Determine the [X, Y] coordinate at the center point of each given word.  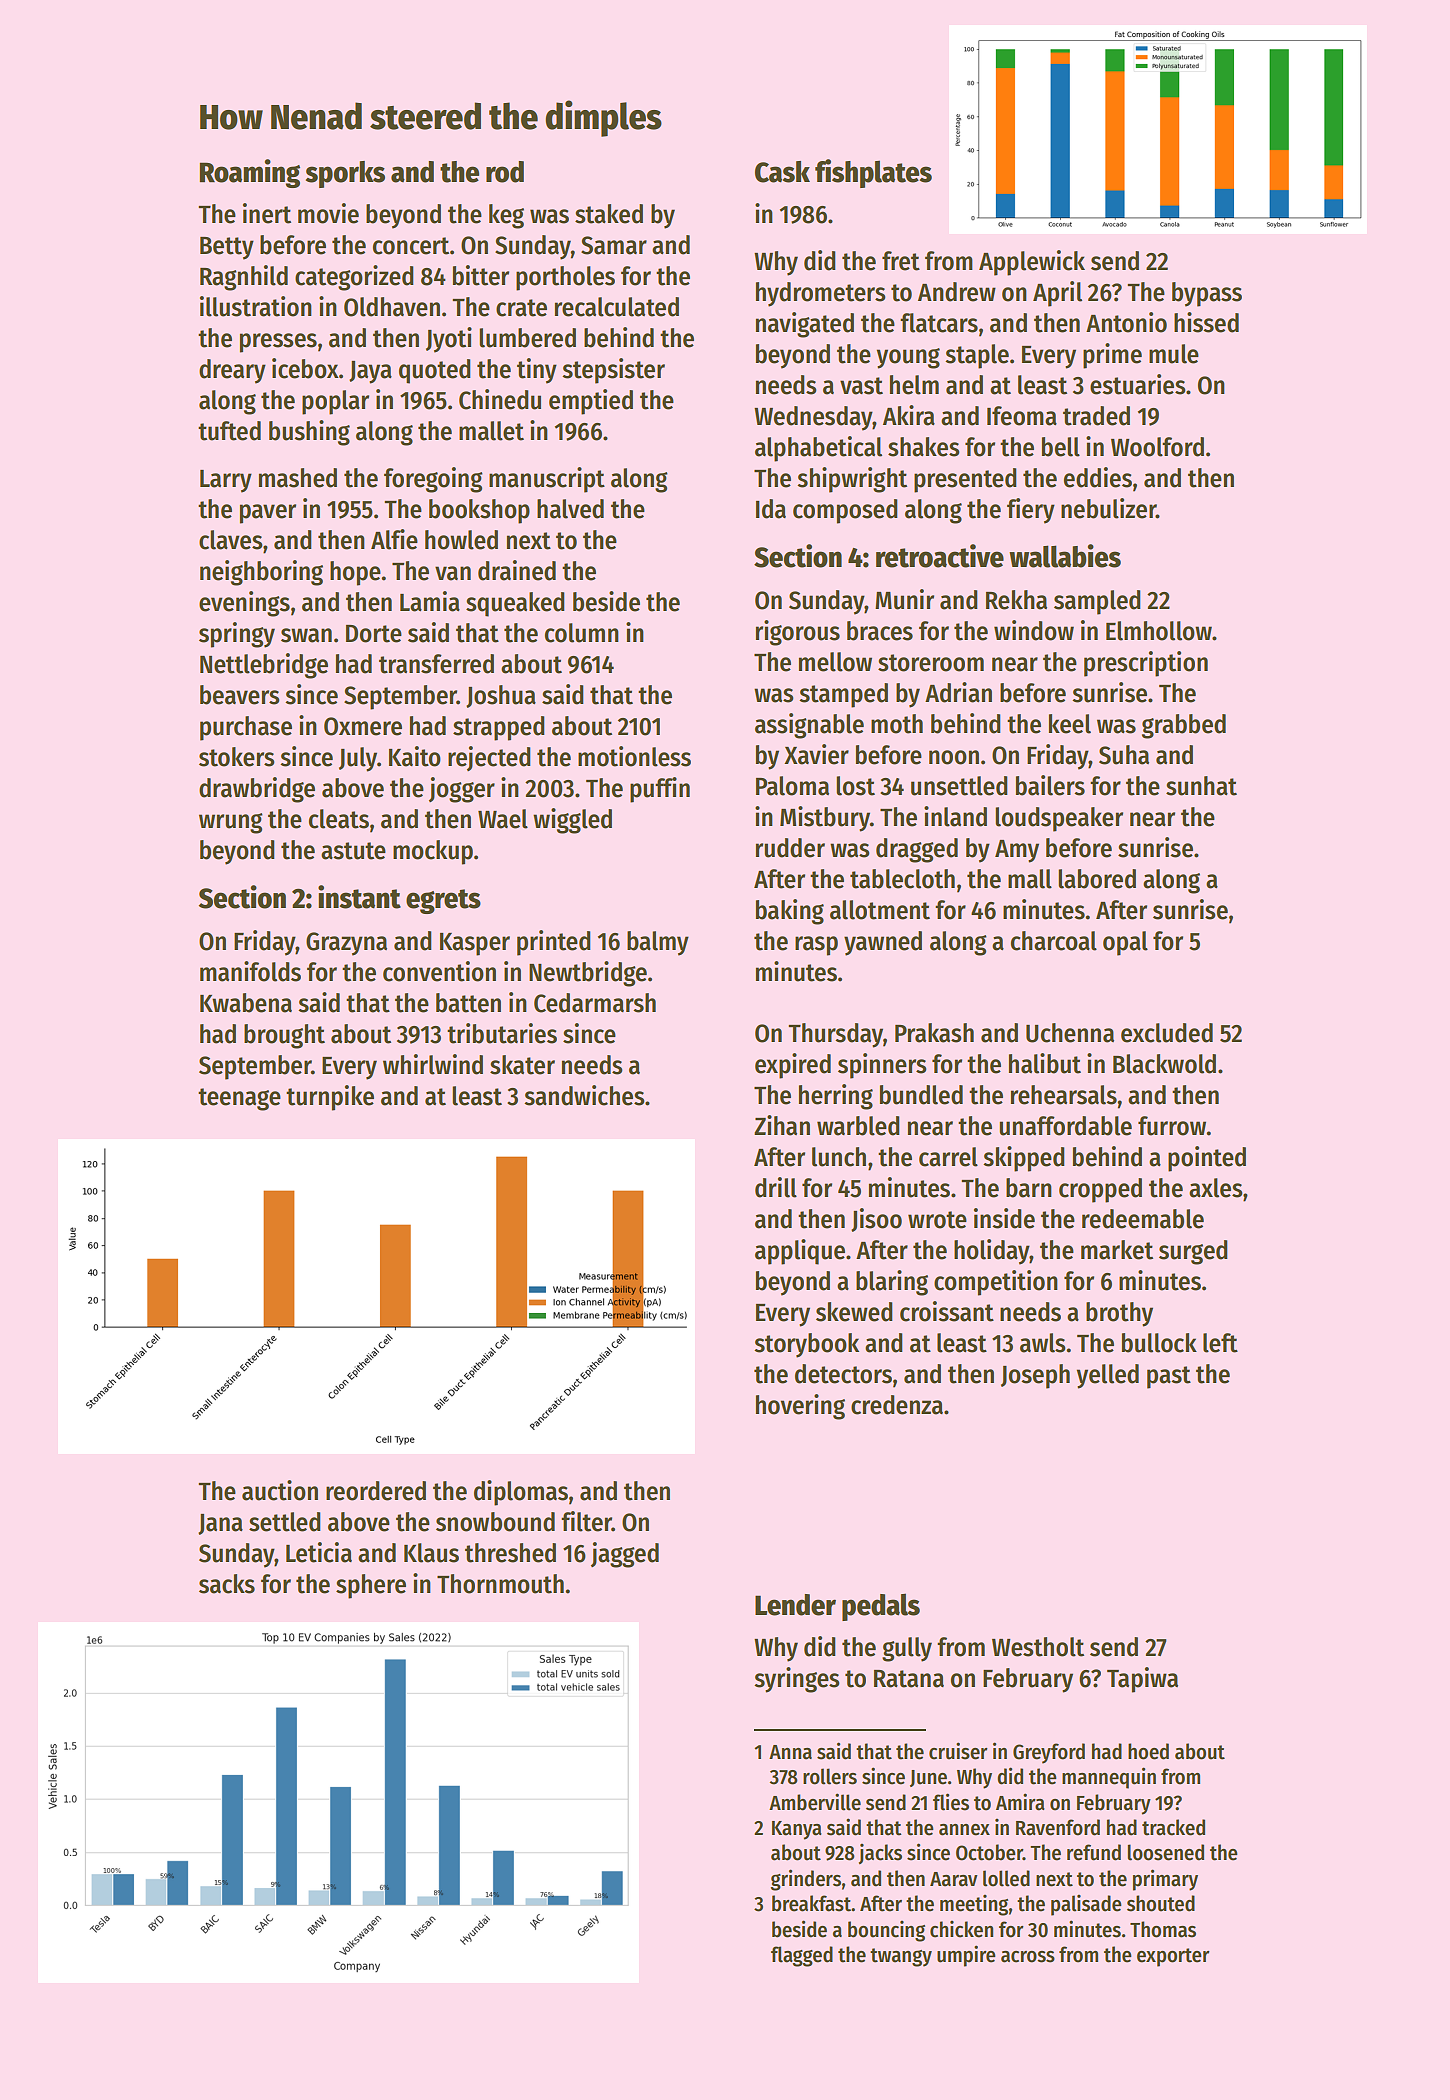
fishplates [873, 173]
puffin [660, 790]
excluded [1167, 1033]
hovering [800, 1407]
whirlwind [433, 1064]
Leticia [319, 1552]
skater [522, 1065]
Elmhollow [1159, 631]
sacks [227, 1584]
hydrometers [821, 294]
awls [1043, 1343]
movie [328, 213]
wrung [231, 823]
